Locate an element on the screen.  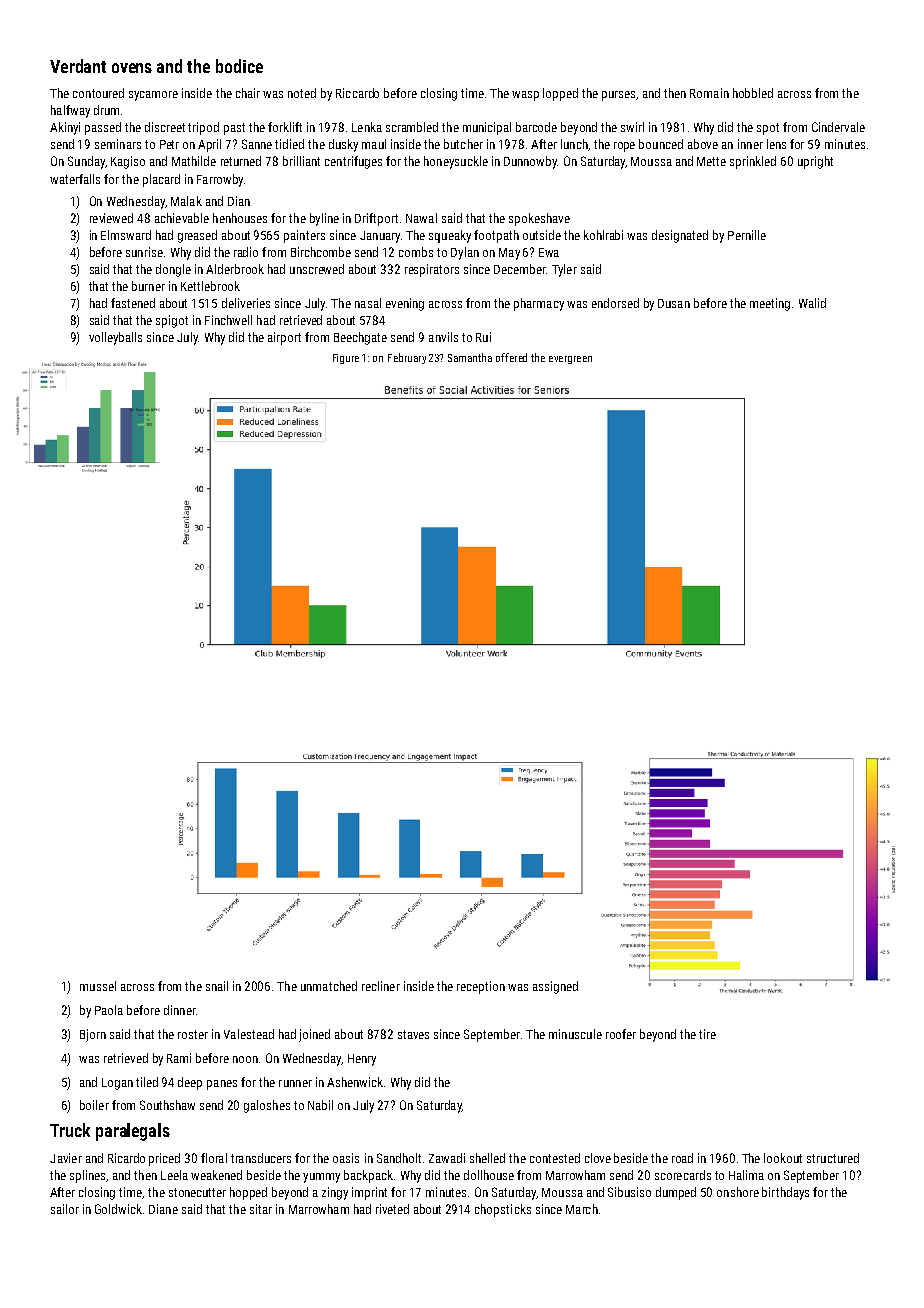
combs is located at coordinates (416, 252).
